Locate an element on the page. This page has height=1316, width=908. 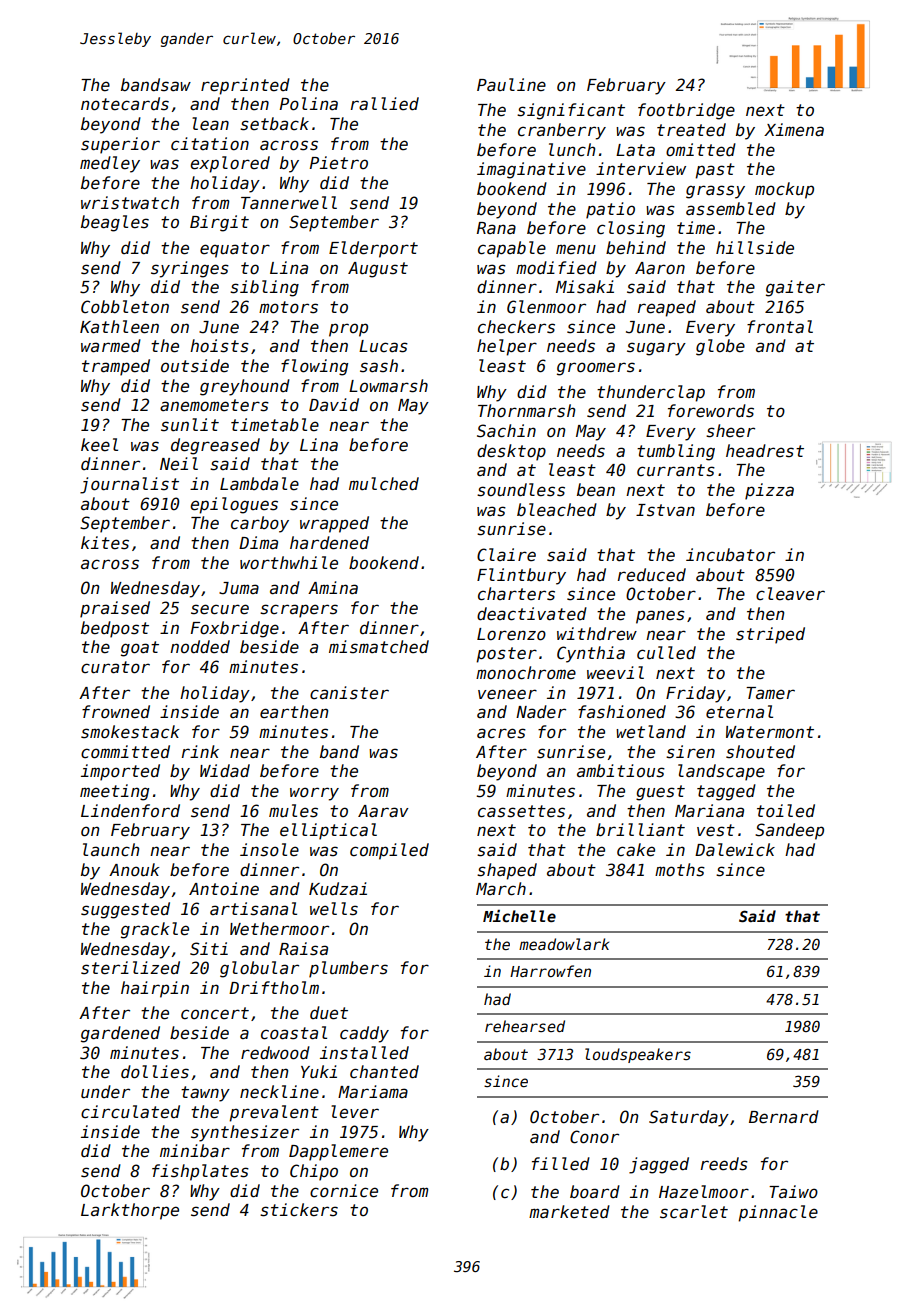
notecards is located at coordinates (125, 104).
